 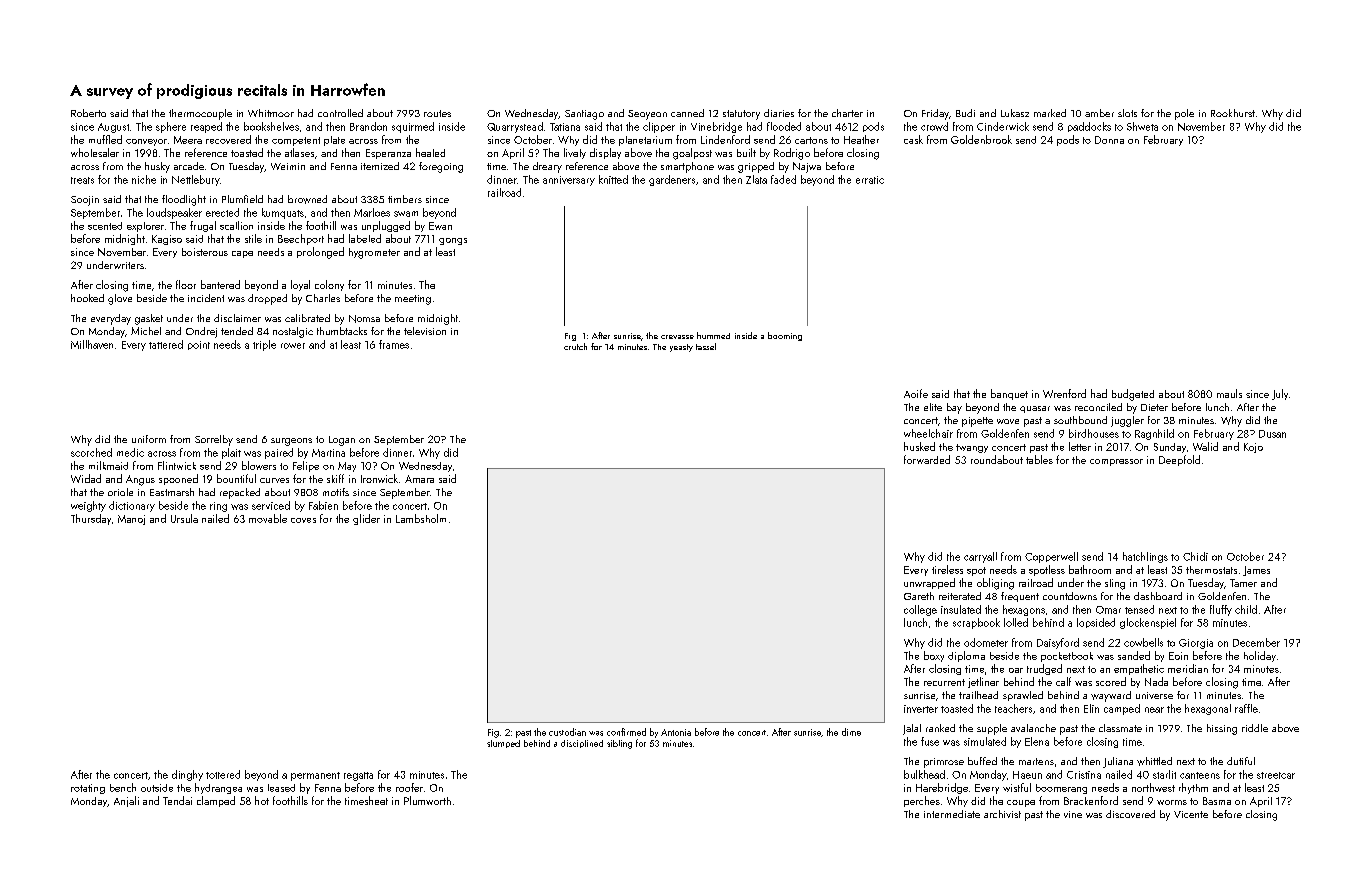 What do you see at coordinates (366, 519) in the image?
I see `glider` at bounding box center [366, 519].
